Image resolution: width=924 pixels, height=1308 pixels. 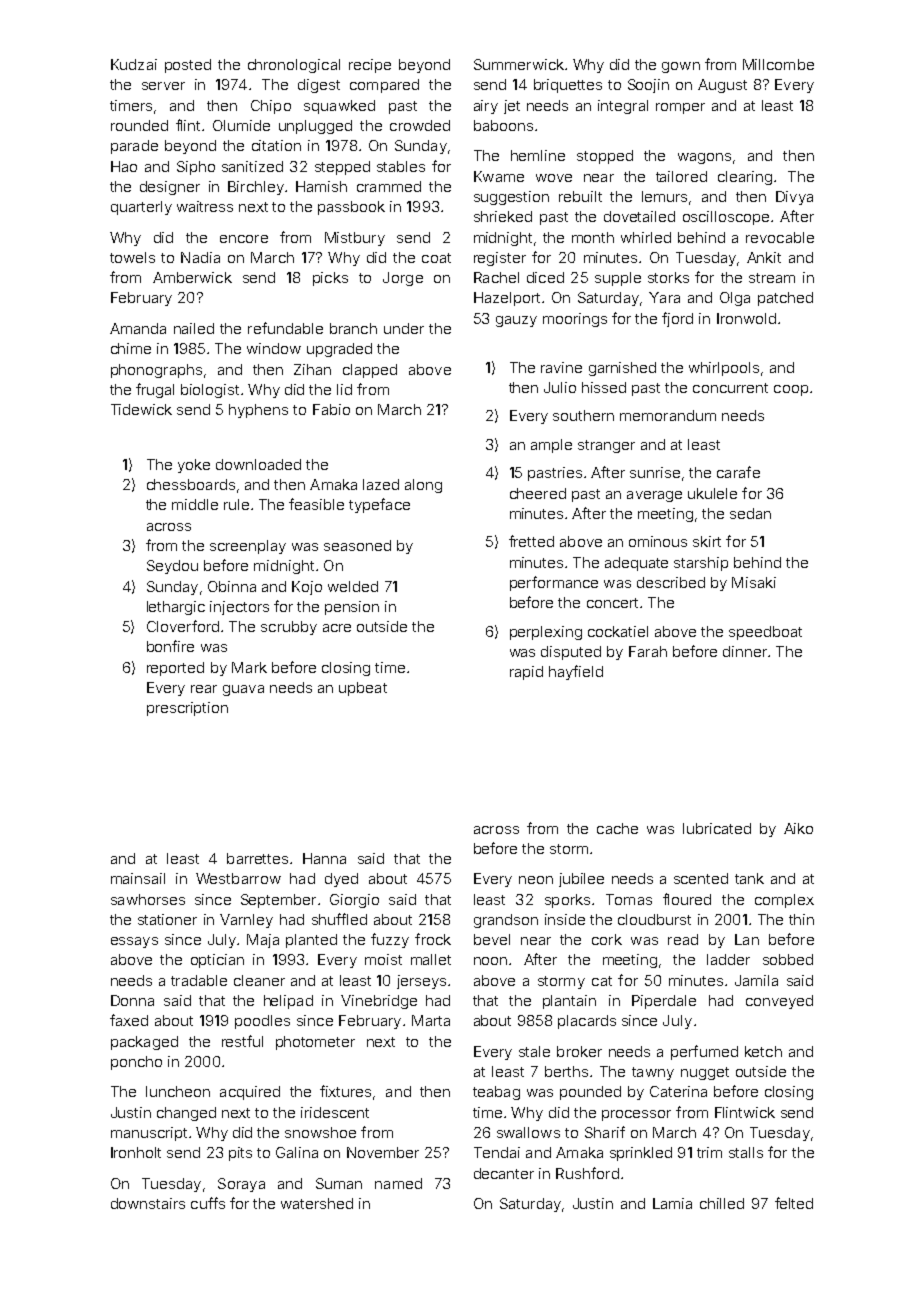 I want to click on ample, so click(x=551, y=446).
